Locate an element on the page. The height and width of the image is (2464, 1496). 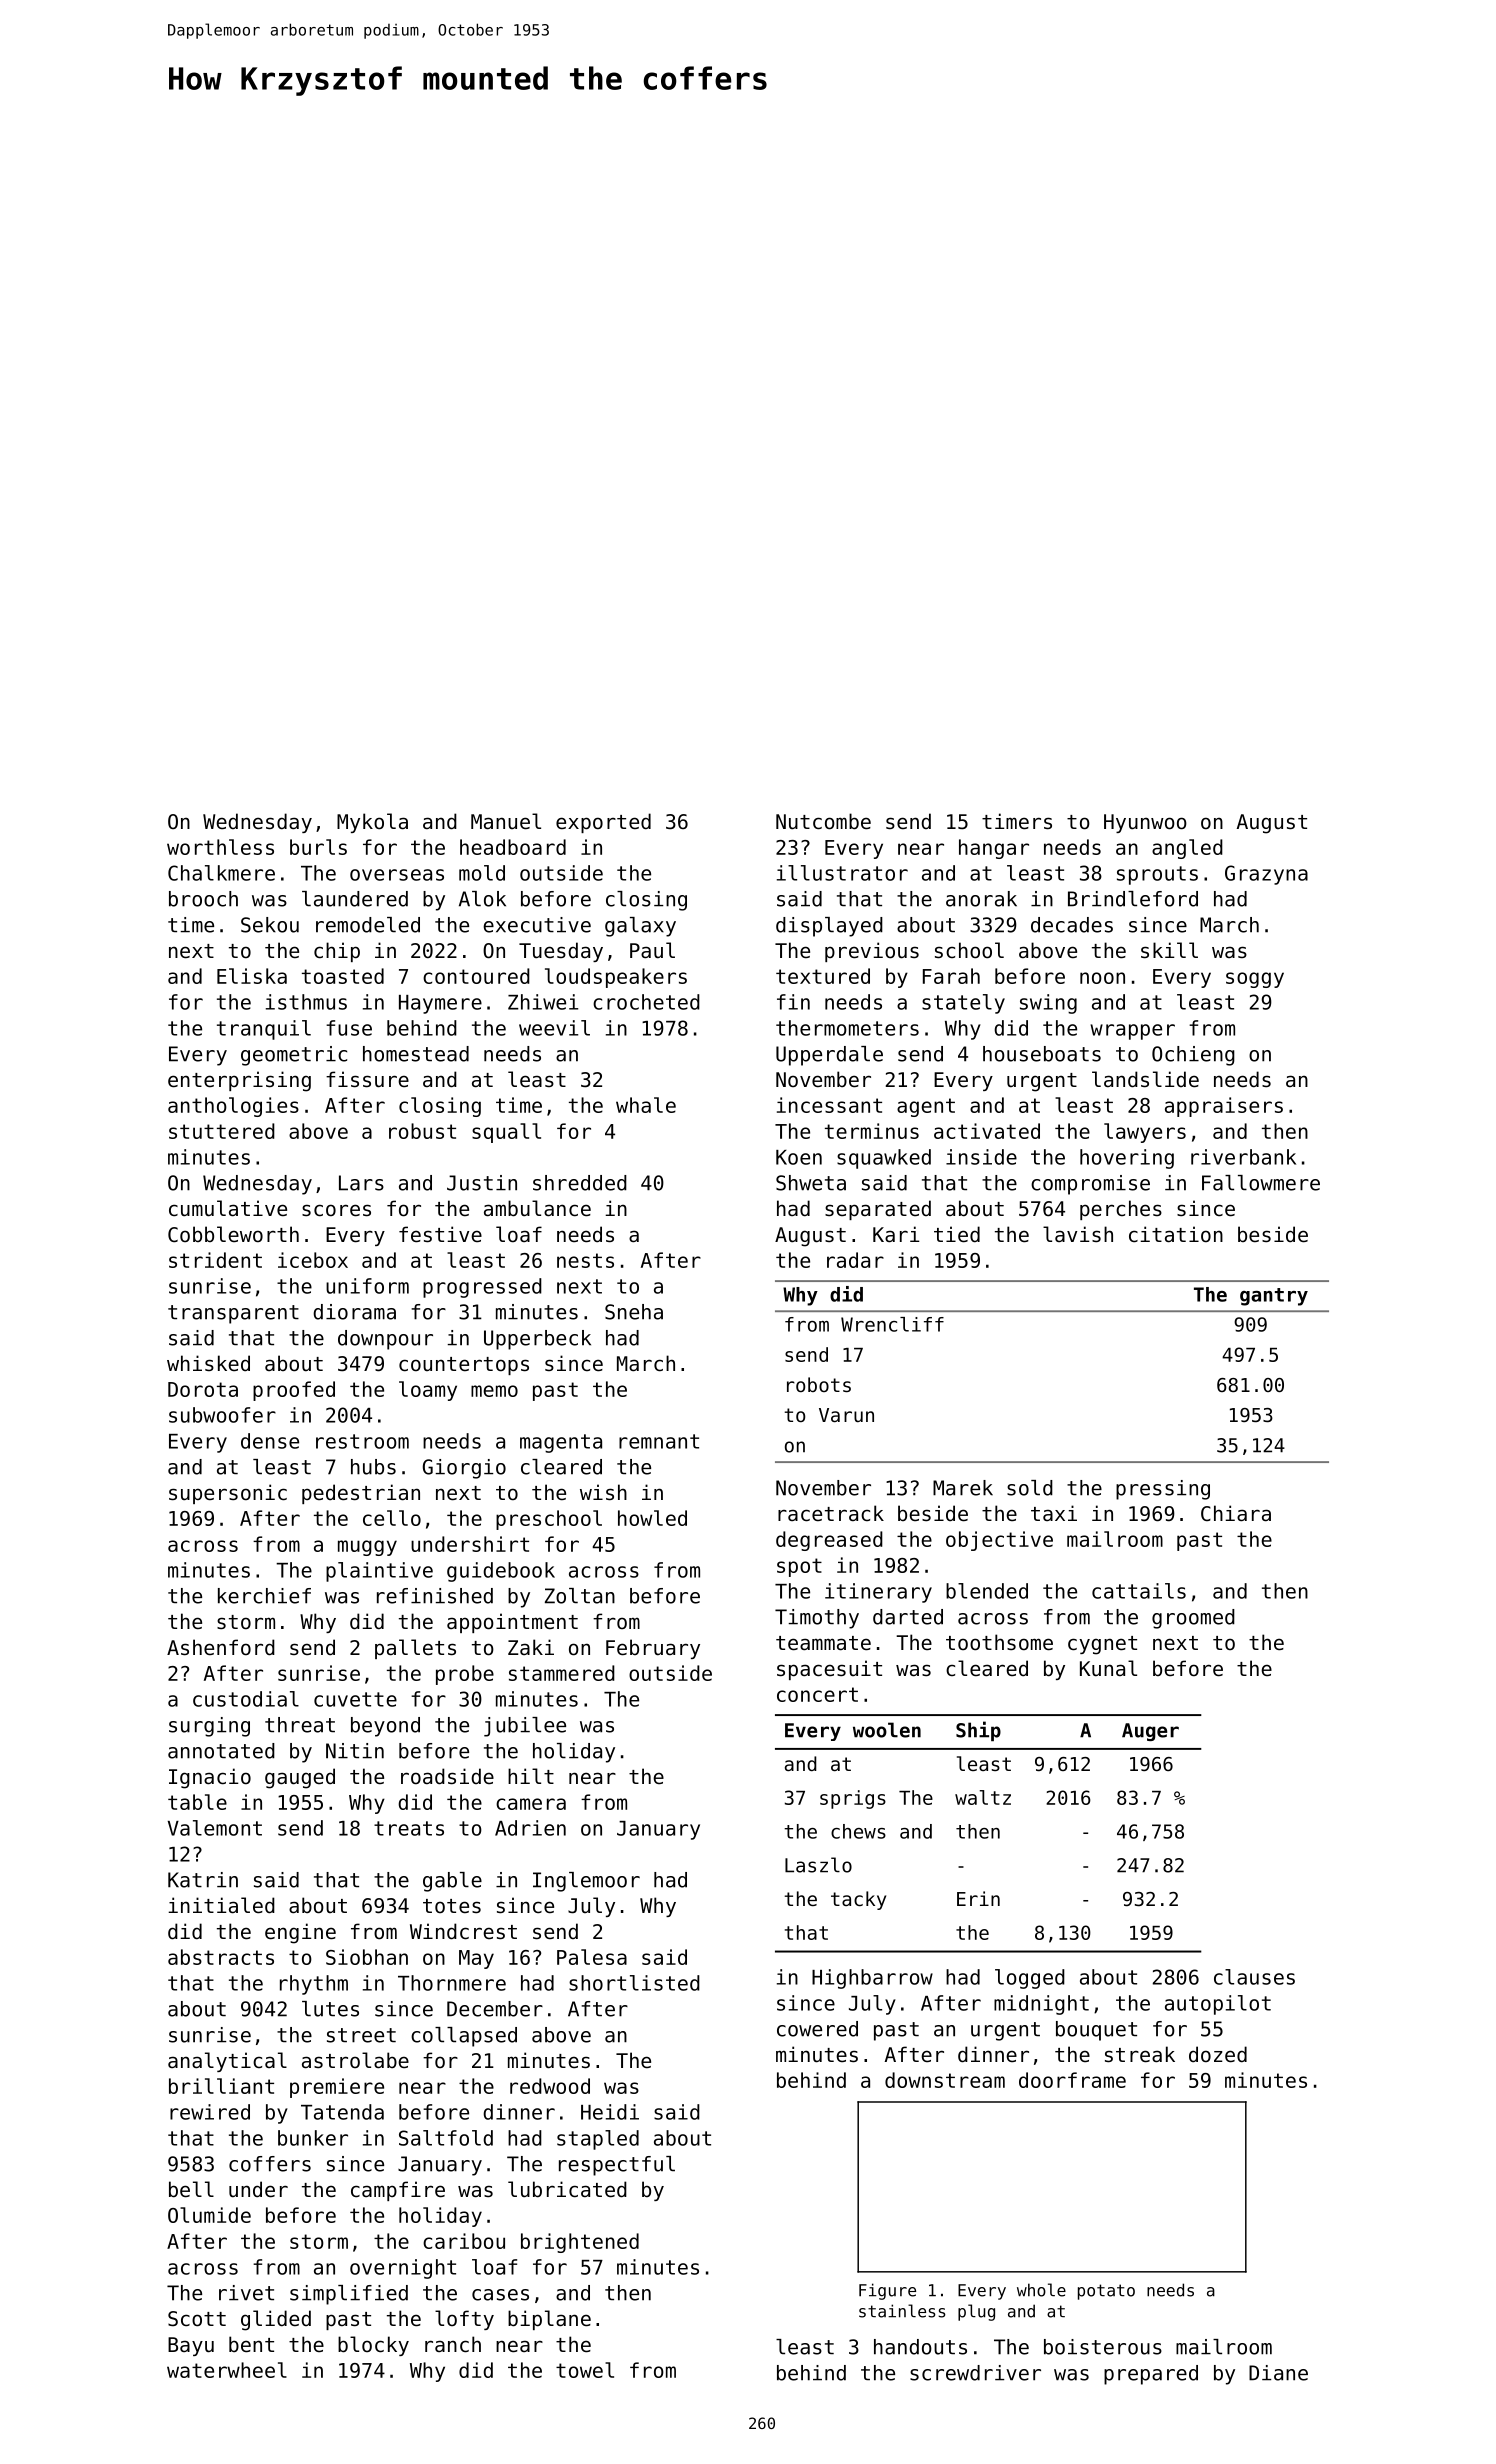
Nutcombe is located at coordinates (823, 821).
